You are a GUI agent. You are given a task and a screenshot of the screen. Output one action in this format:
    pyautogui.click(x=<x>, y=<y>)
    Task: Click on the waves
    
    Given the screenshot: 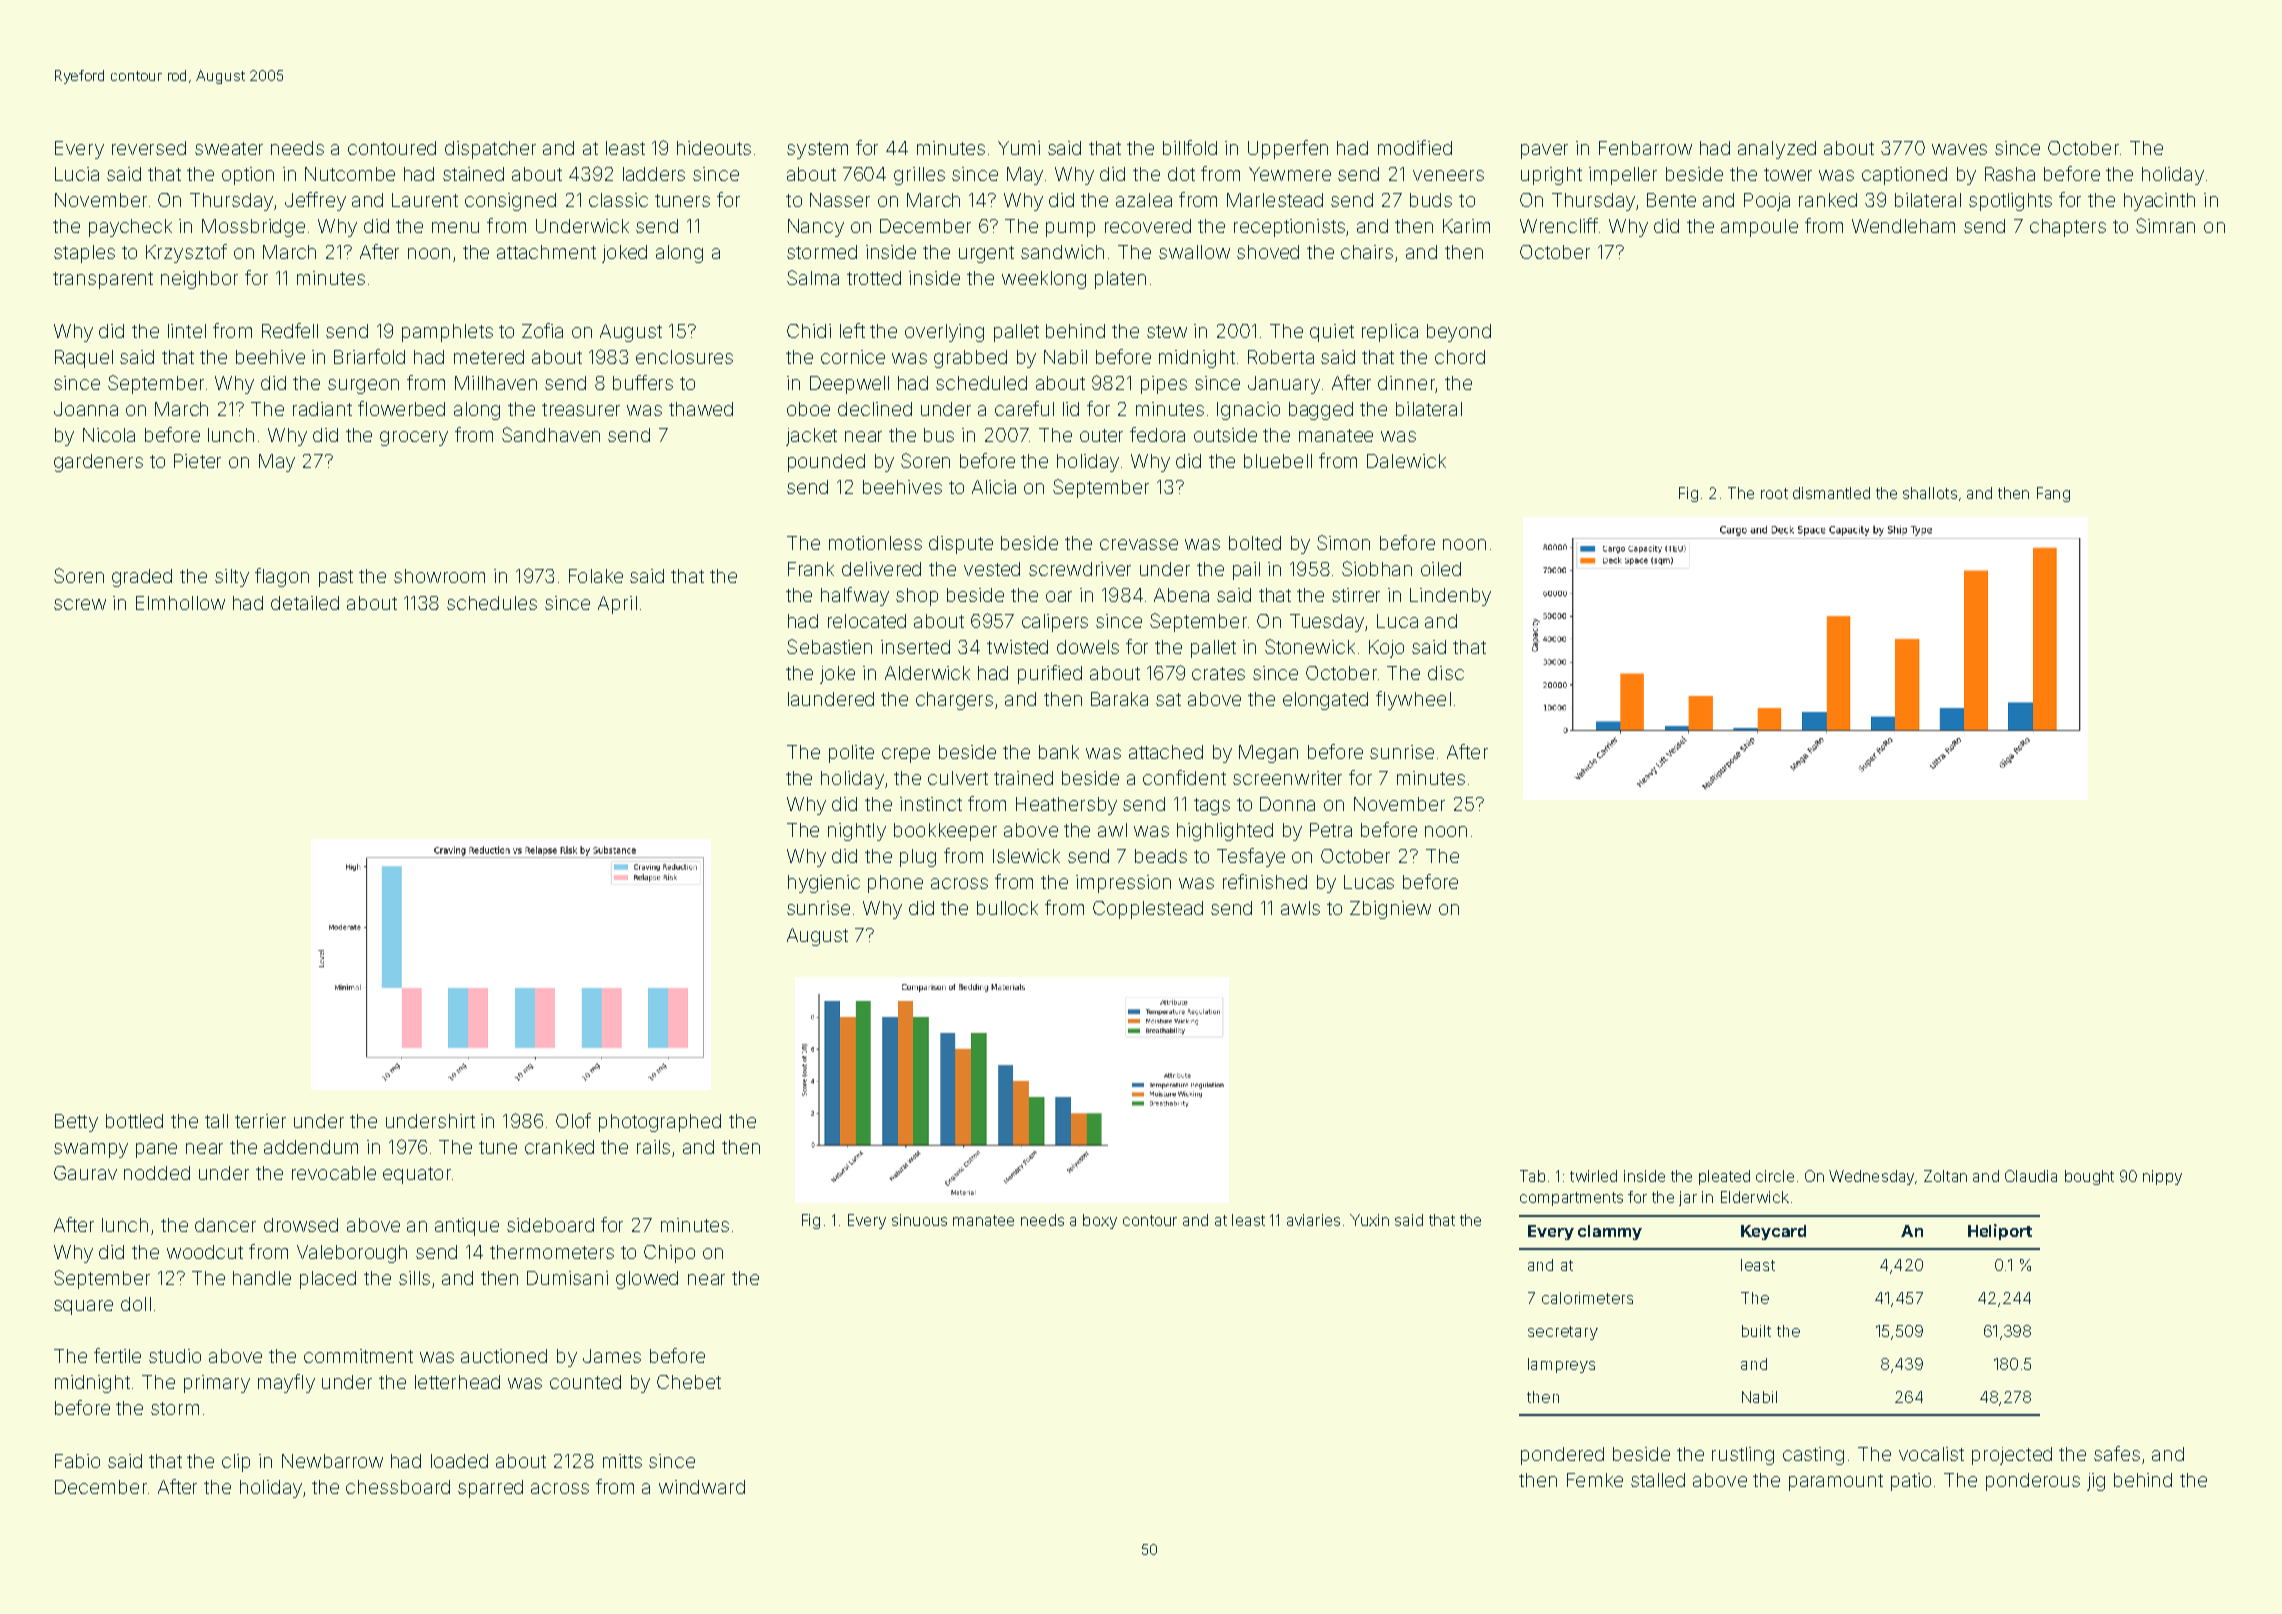 What is the action you would take?
    pyautogui.click(x=1959, y=149)
